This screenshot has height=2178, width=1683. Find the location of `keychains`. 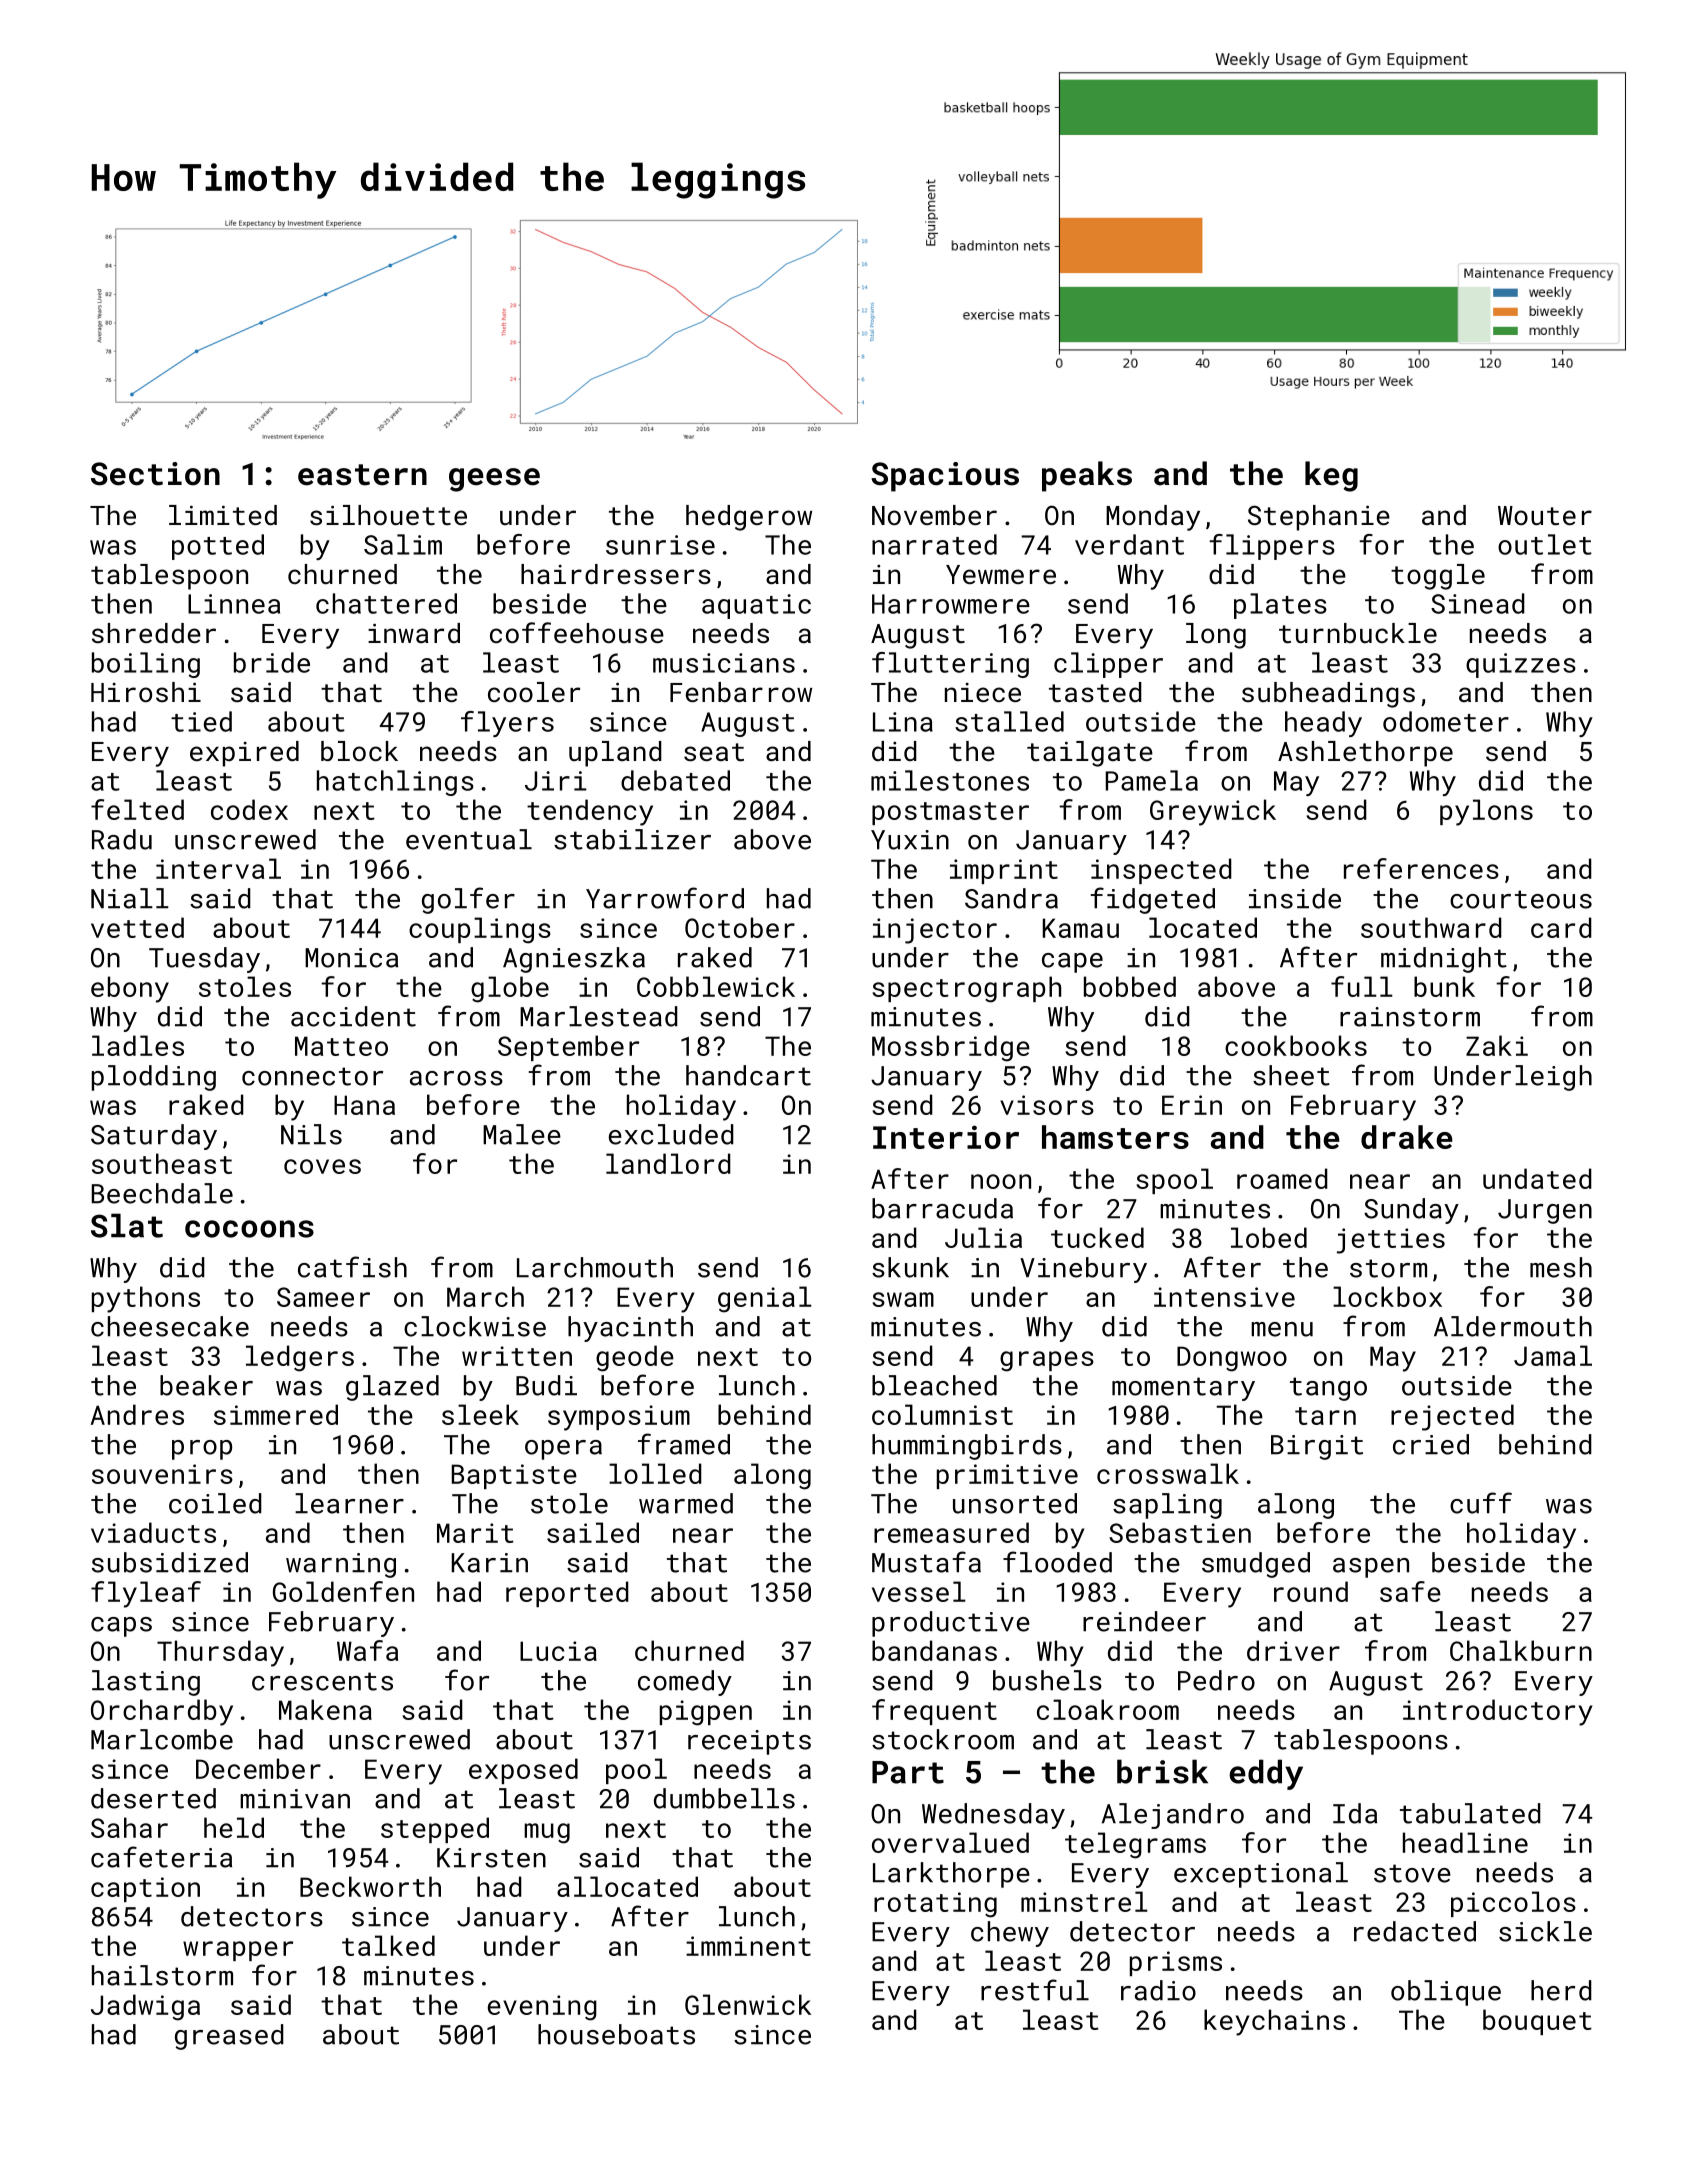

keychains is located at coordinates (1274, 2022).
